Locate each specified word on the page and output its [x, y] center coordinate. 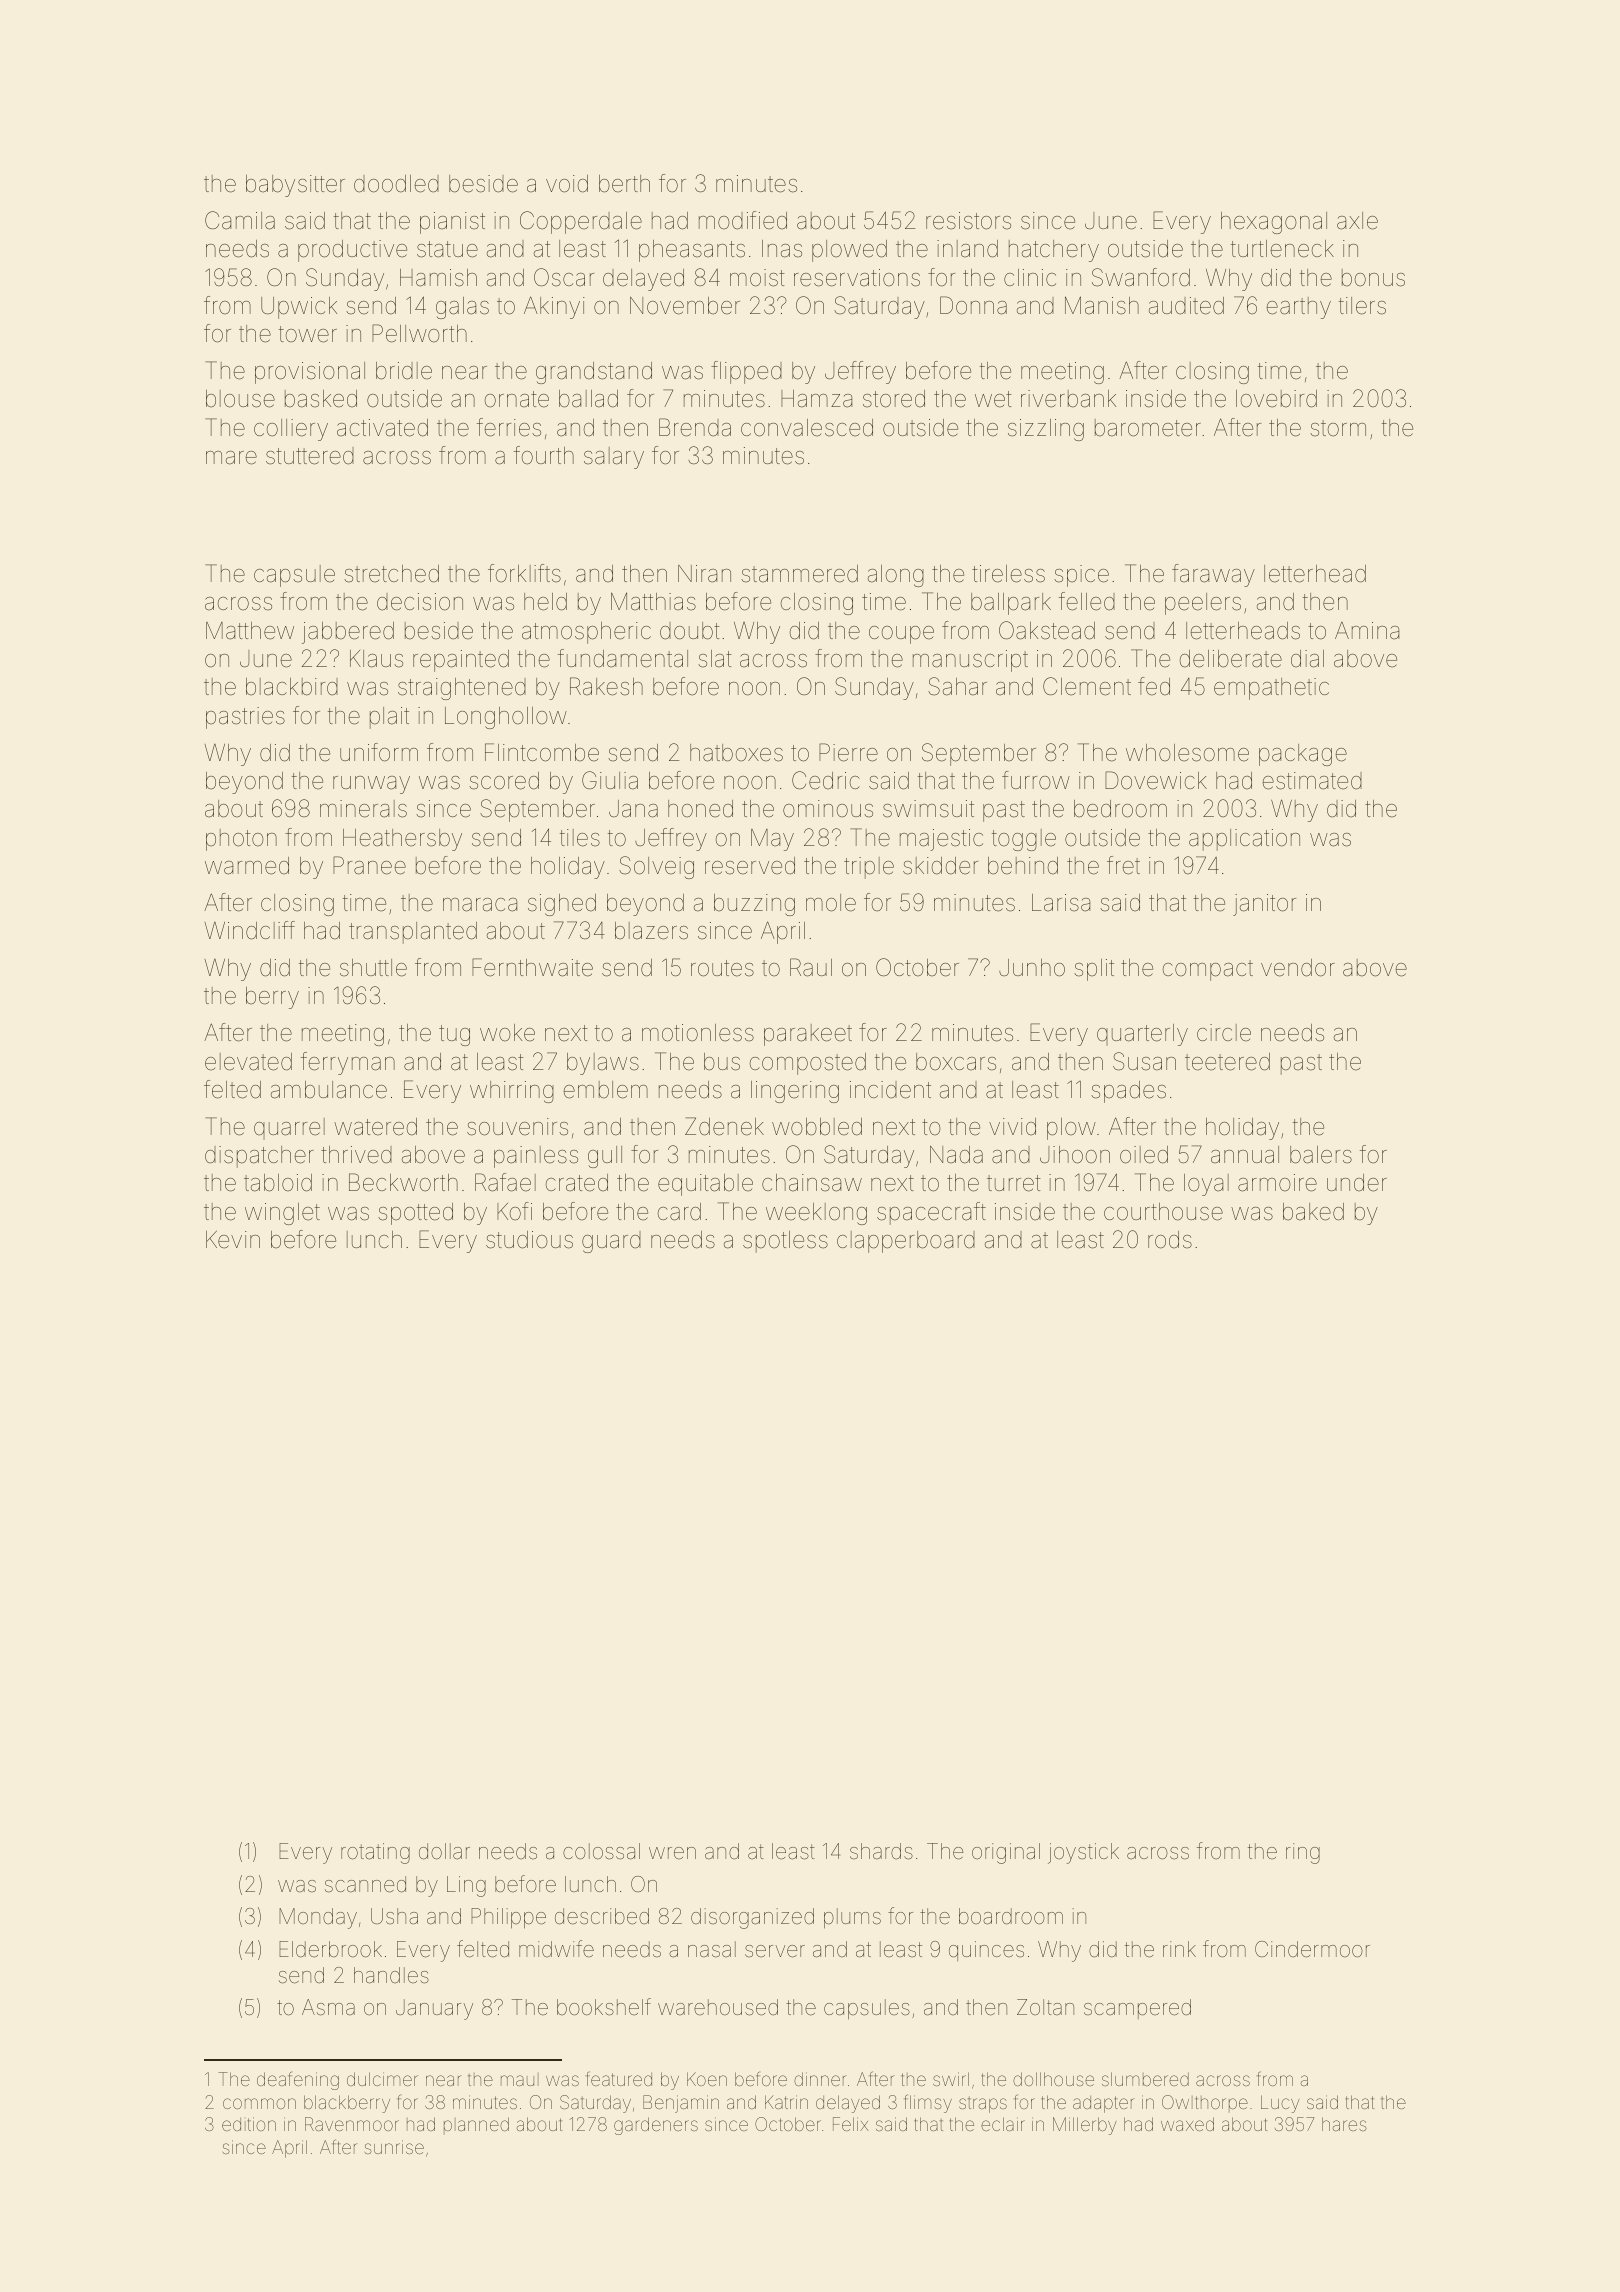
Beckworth [403, 1182]
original [1006, 1853]
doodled [396, 184]
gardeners [656, 2126]
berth [624, 184]
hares [1344, 2124]
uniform [379, 752]
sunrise [394, 2147]
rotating [375, 1853]
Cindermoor [1312, 1949]
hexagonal [1274, 223]
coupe [901, 635]
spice [1081, 576]
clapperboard [906, 1242]
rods [1170, 1240]
